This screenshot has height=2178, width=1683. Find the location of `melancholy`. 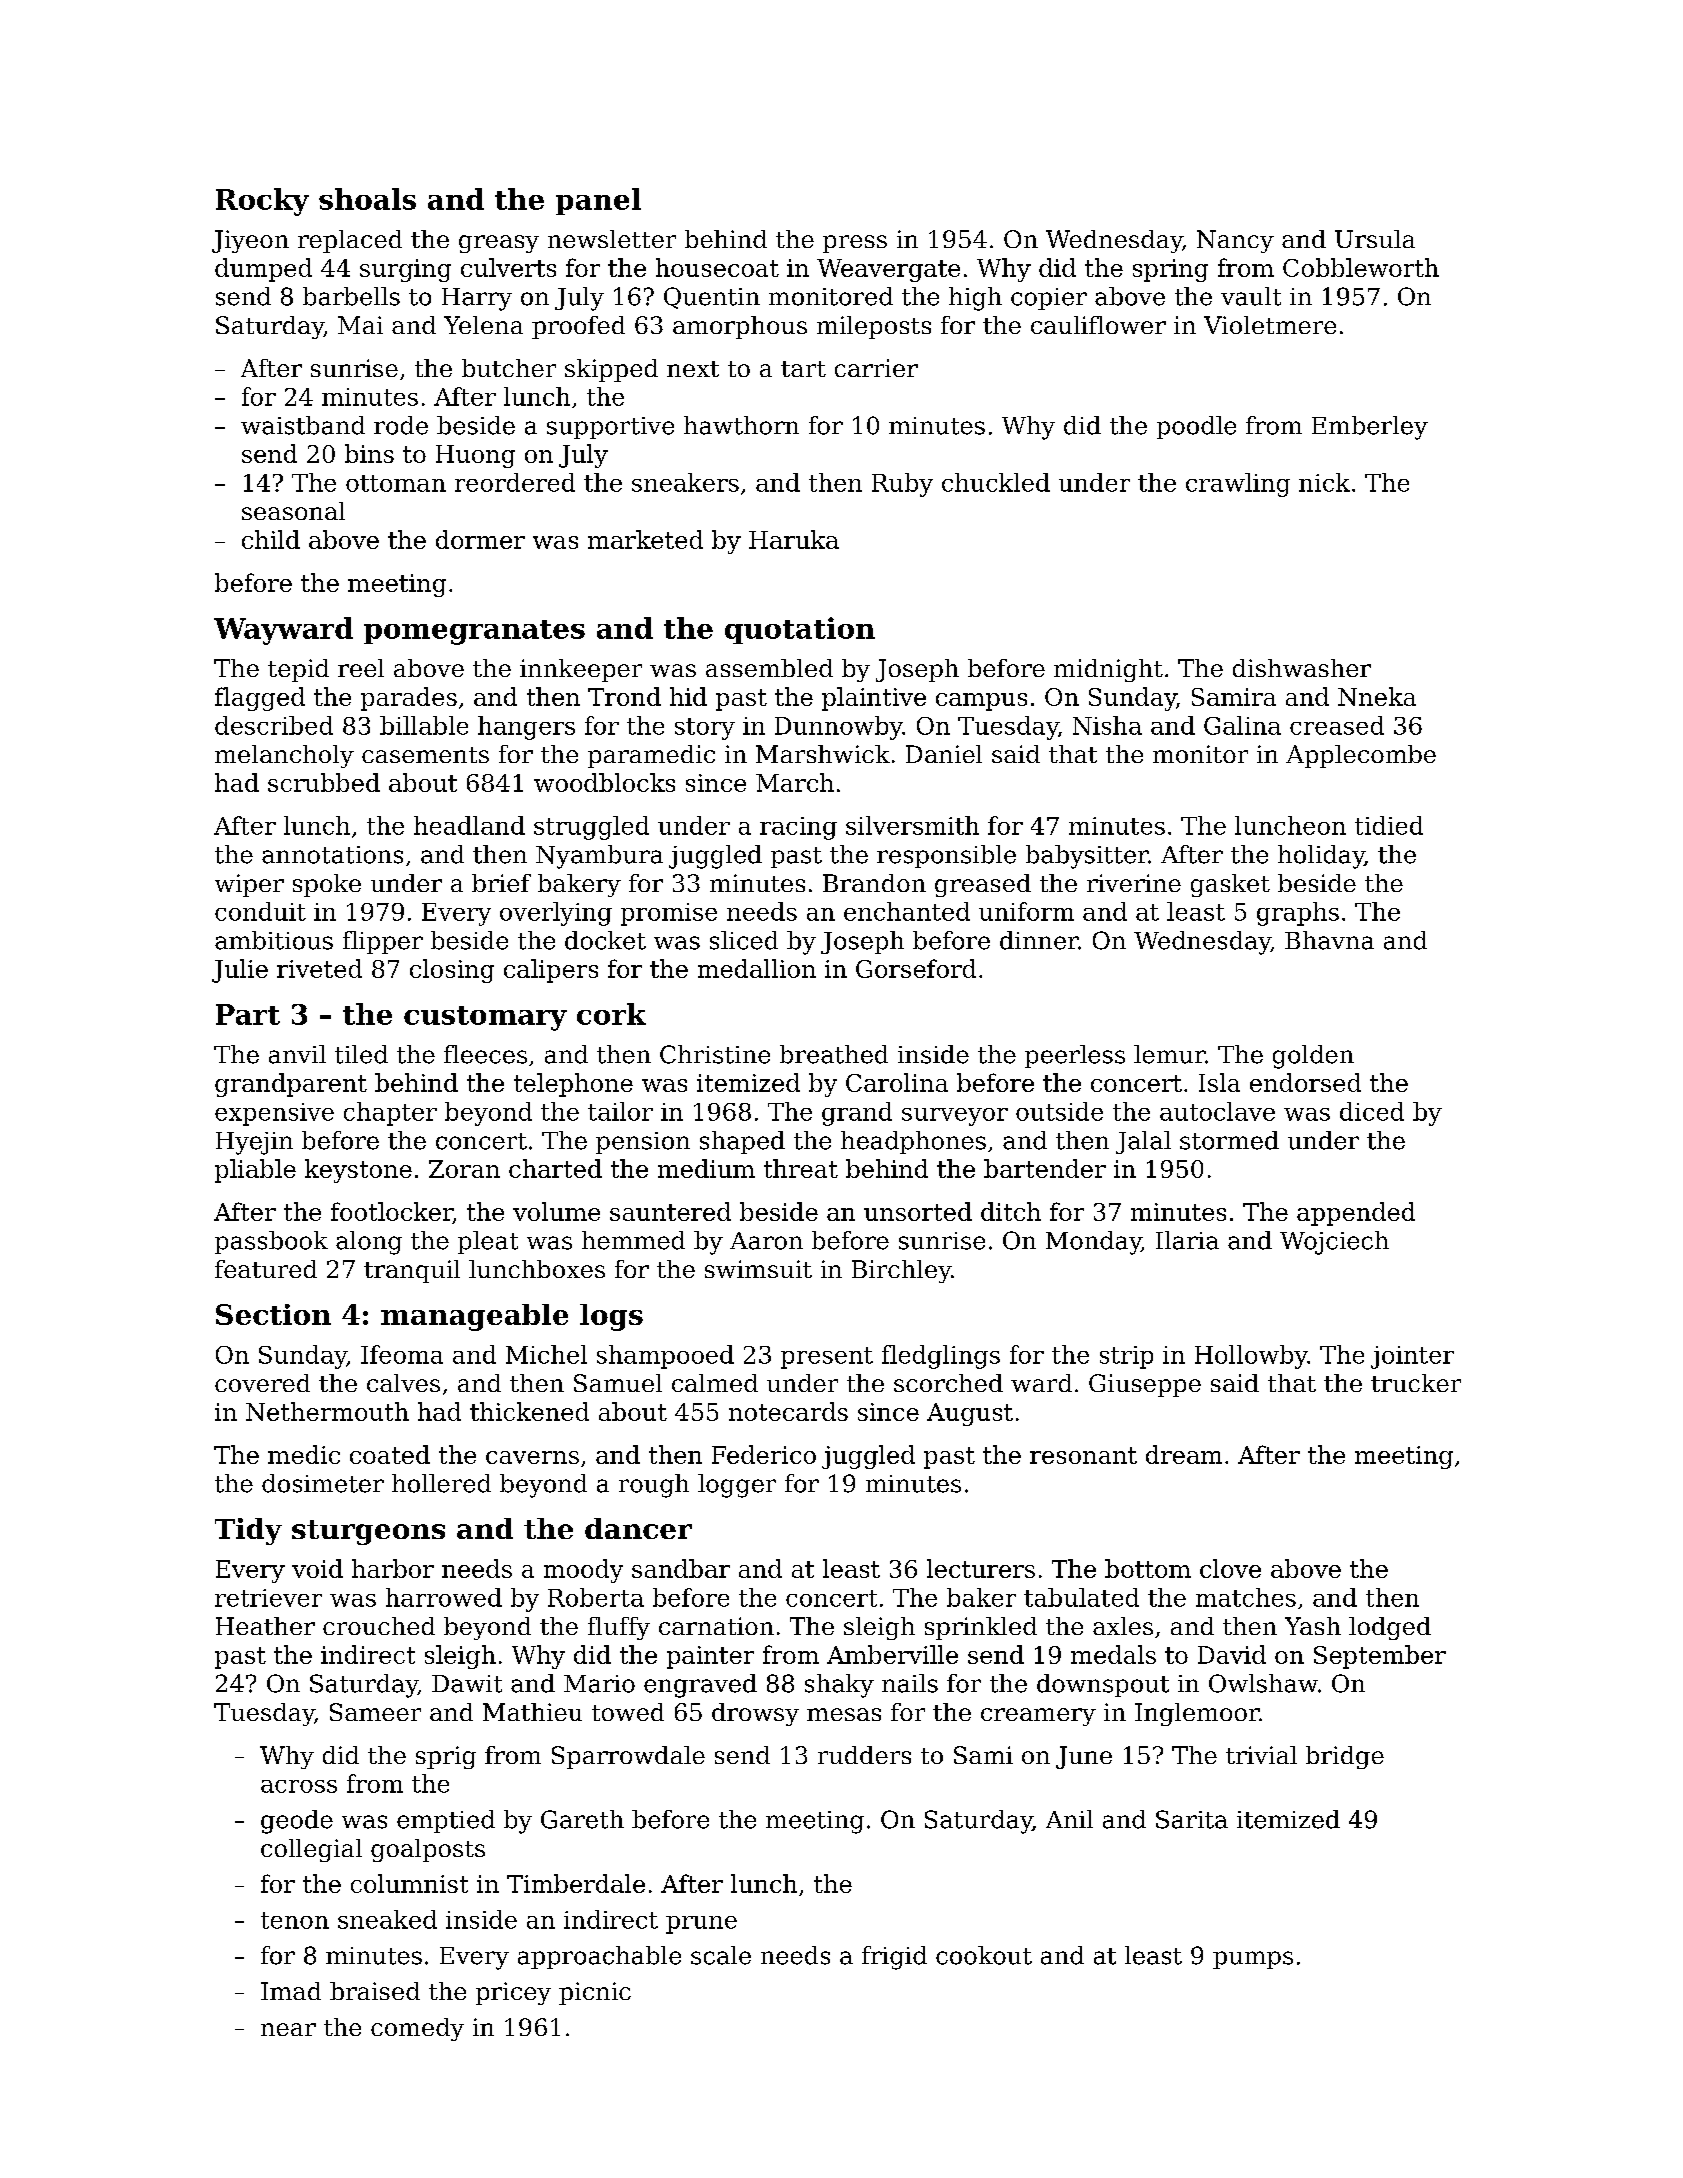

melancholy is located at coordinates (284, 756).
